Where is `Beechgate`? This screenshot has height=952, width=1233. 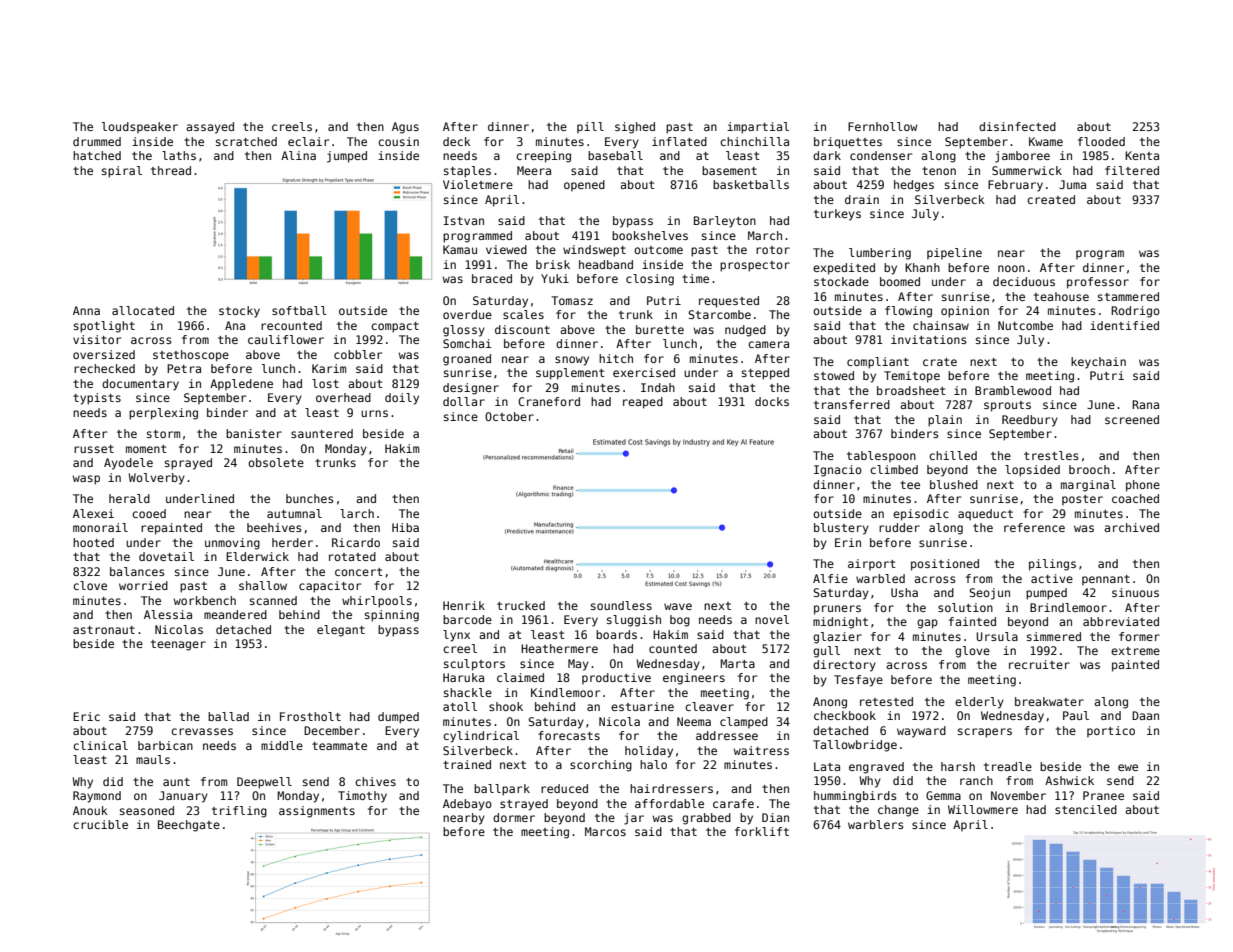 Beechgate is located at coordinates (189, 826).
